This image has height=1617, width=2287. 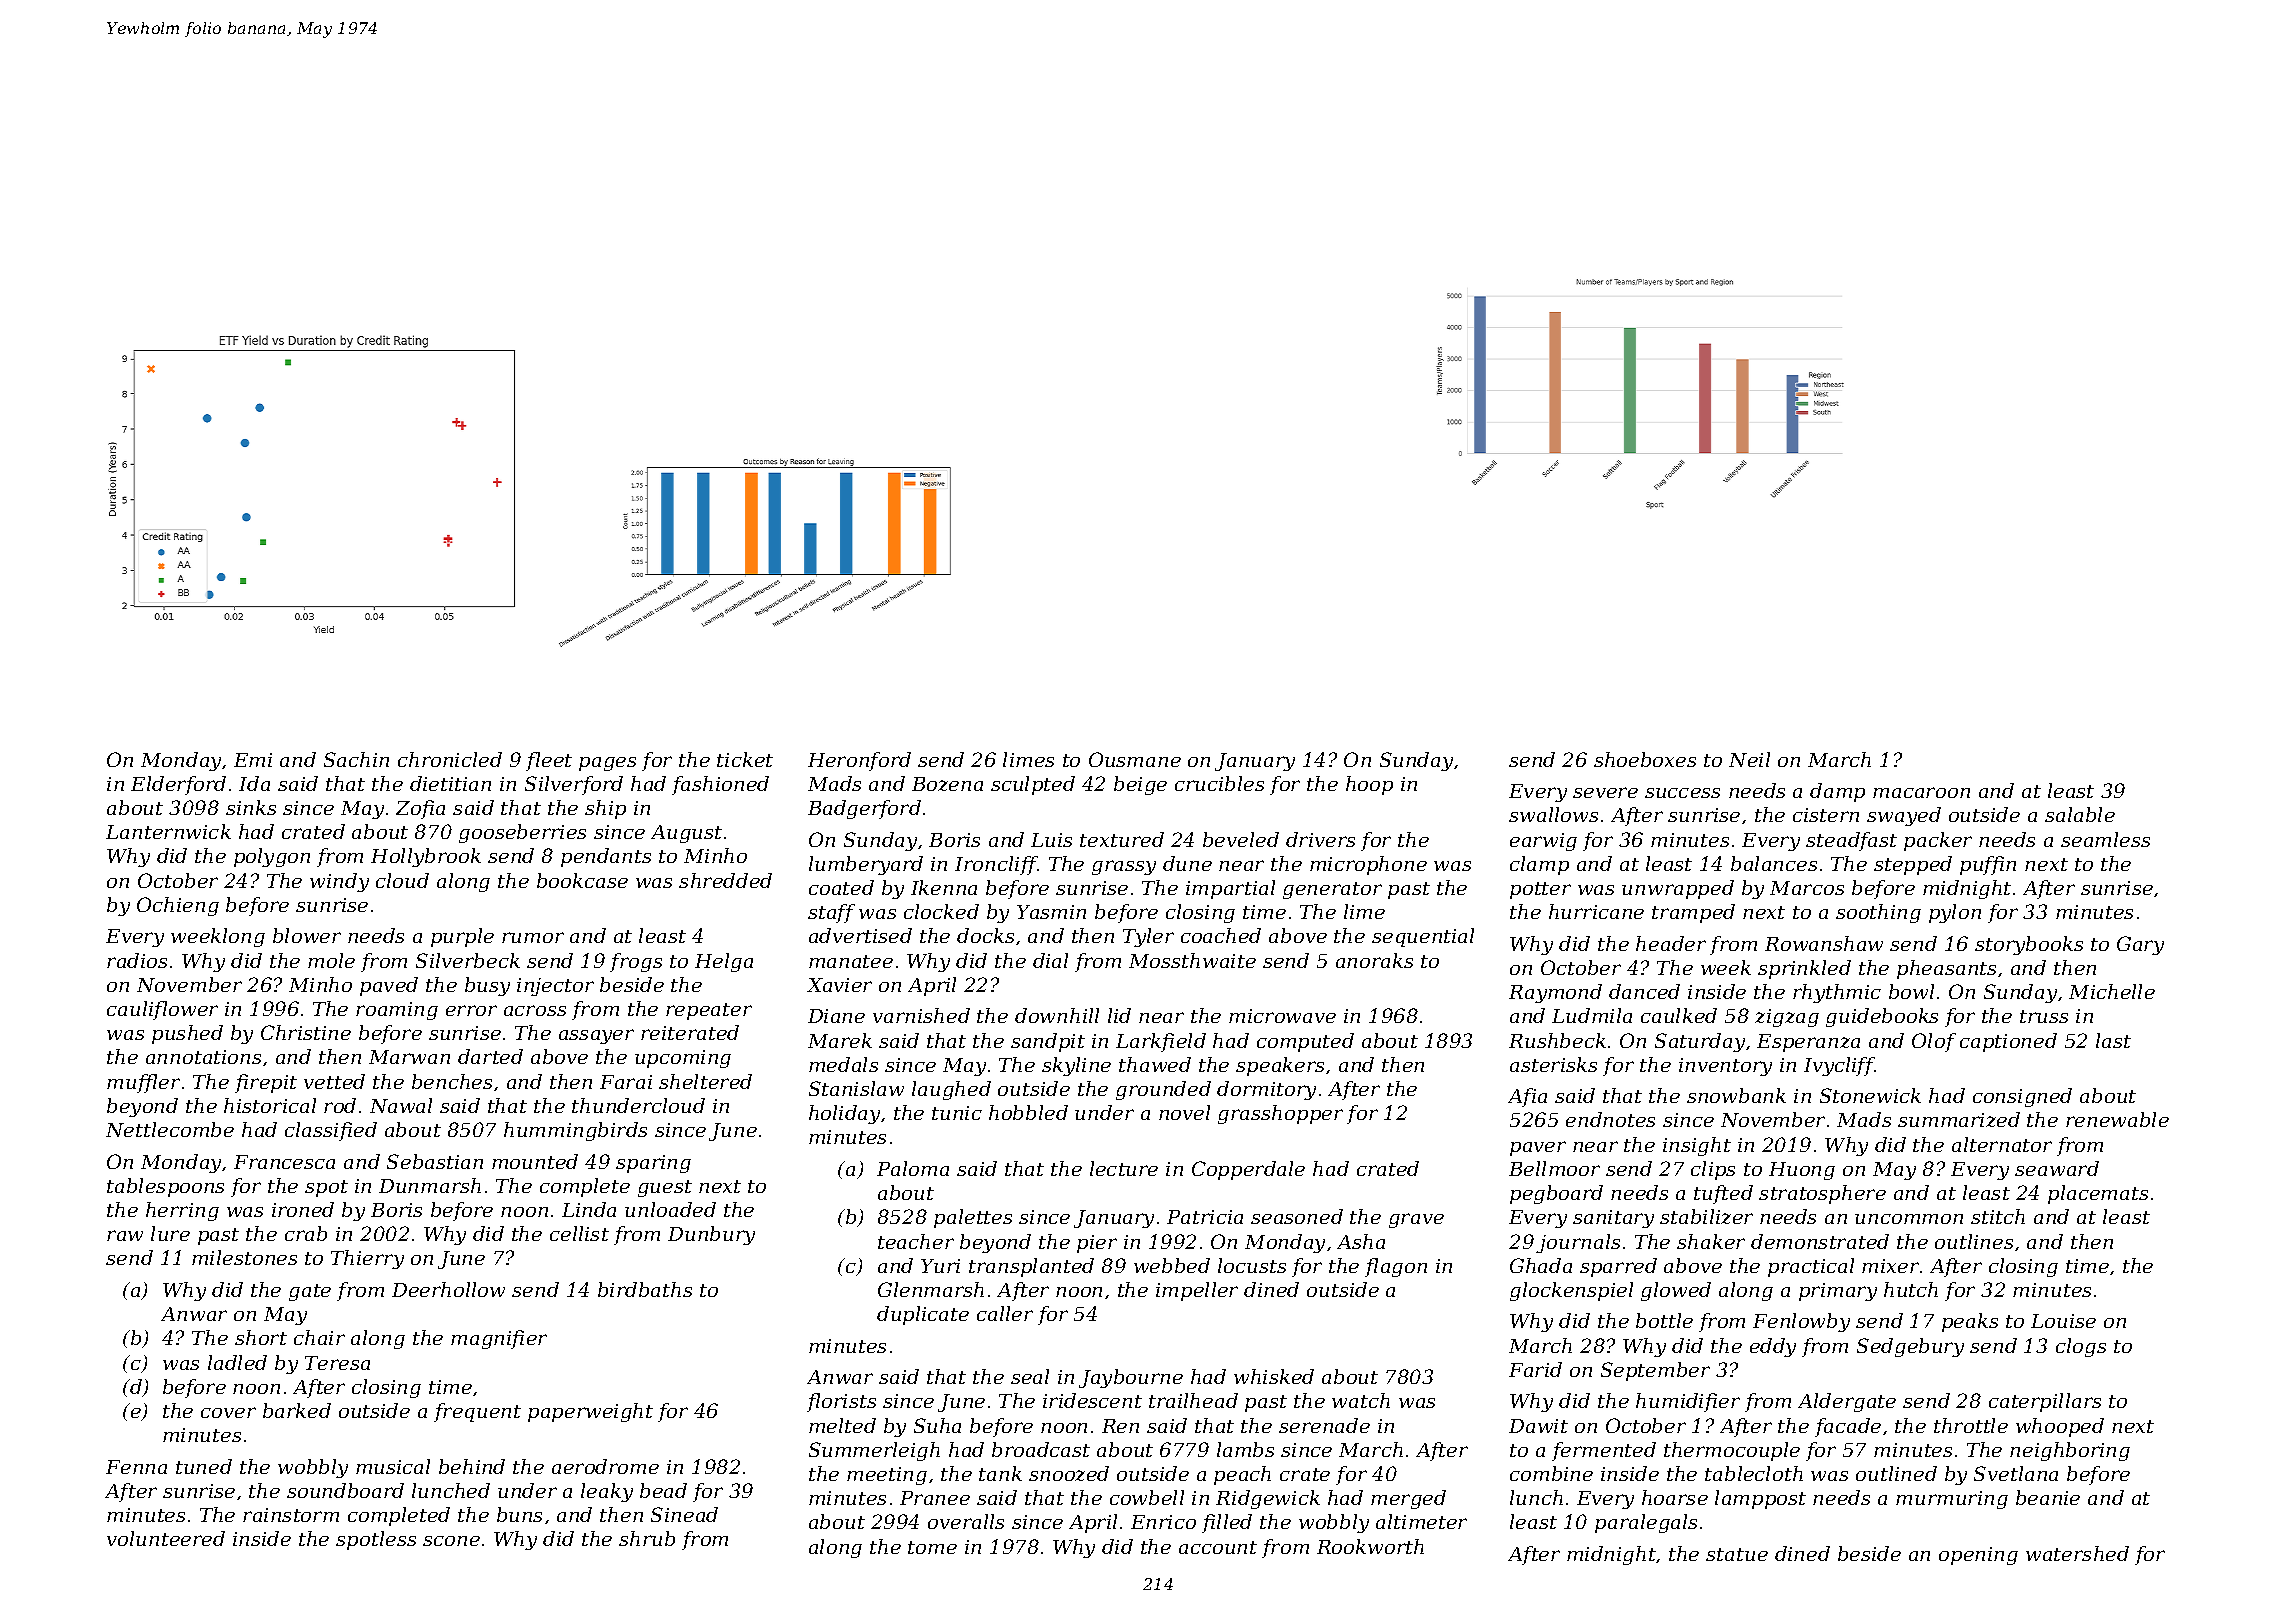 I want to click on Louise, so click(x=2063, y=1321).
